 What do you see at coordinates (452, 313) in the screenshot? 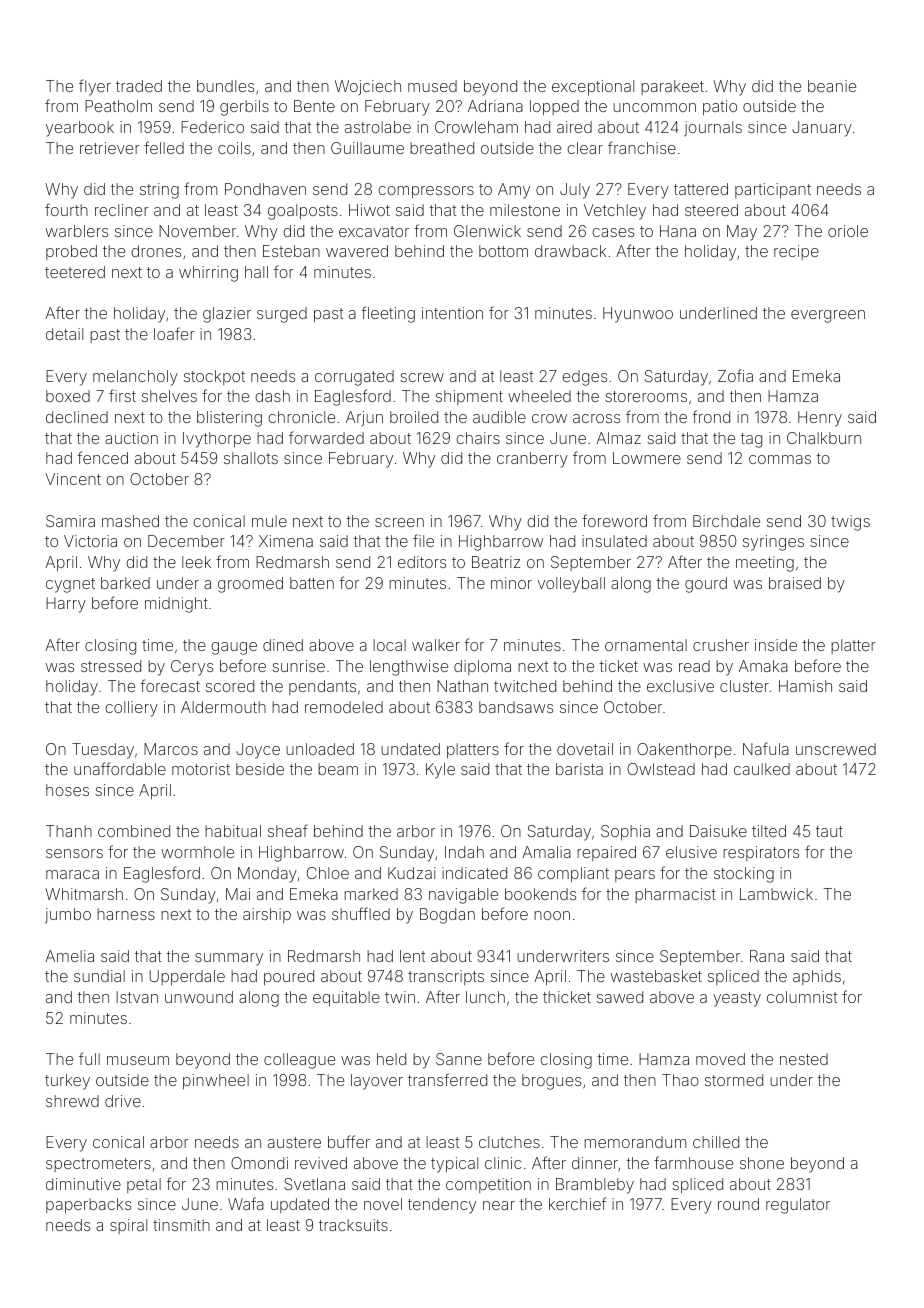
I see `intention` at bounding box center [452, 313].
